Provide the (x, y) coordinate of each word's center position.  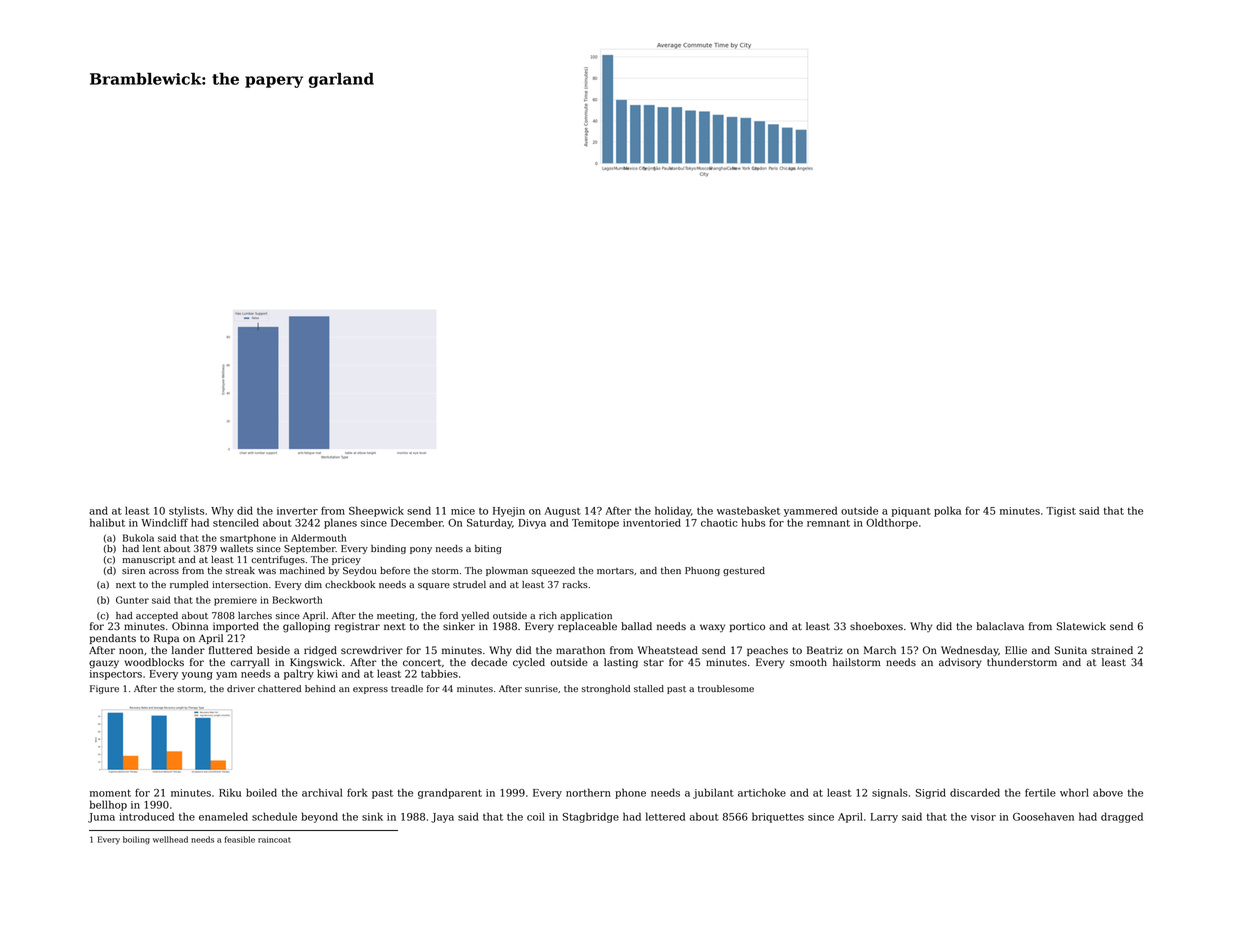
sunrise (541, 688)
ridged (320, 651)
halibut (107, 522)
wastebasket (749, 510)
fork (357, 792)
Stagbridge (591, 817)
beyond (319, 817)
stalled (649, 688)
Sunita (1071, 650)
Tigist (1061, 512)
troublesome (726, 688)
